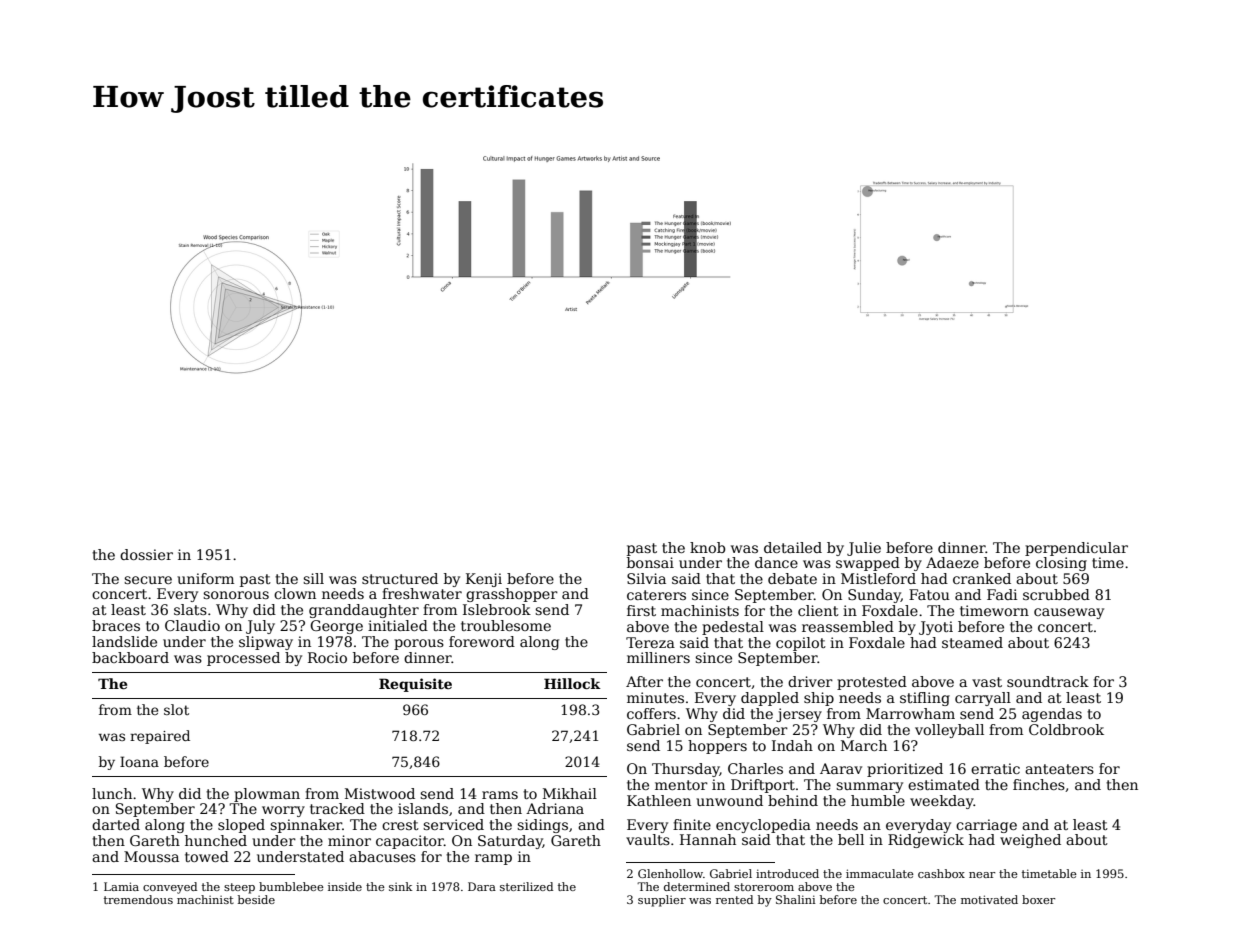 This screenshot has height=952, width=1233. Describe the element at coordinates (925, 699) in the screenshot. I see `stifling` at that location.
